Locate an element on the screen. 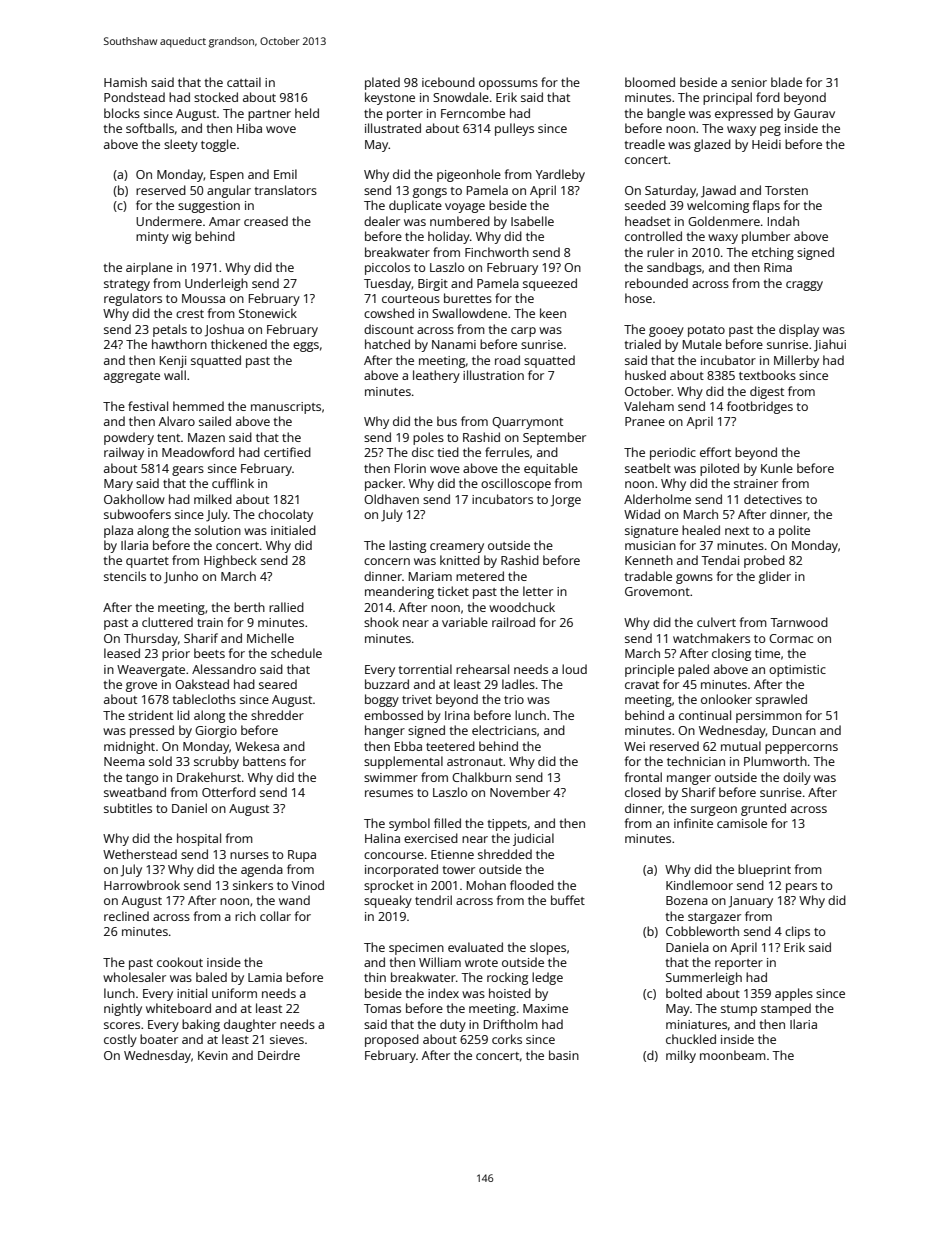 This screenshot has width=952, height=1233. sprawled is located at coordinates (781, 700).
